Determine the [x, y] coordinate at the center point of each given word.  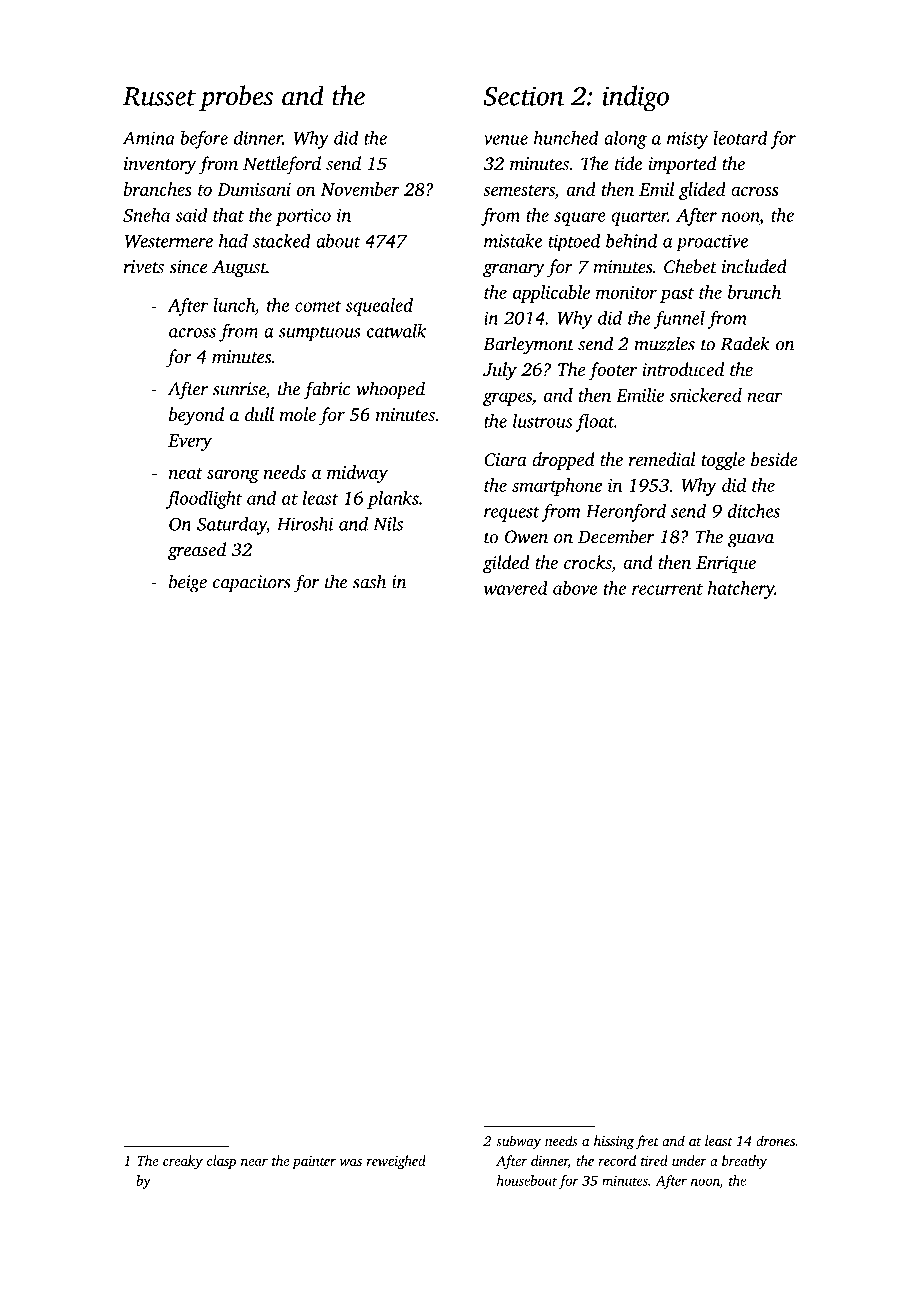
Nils [388, 523]
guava [751, 541]
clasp [221, 1162]
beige [188, 583]
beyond [196, 416]
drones [775, 1140]
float [594, 423]
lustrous [542, 421]
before [204, 140]
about [338, 240]
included [754, 266]
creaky [183, 1162]
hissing [614, 1142]
